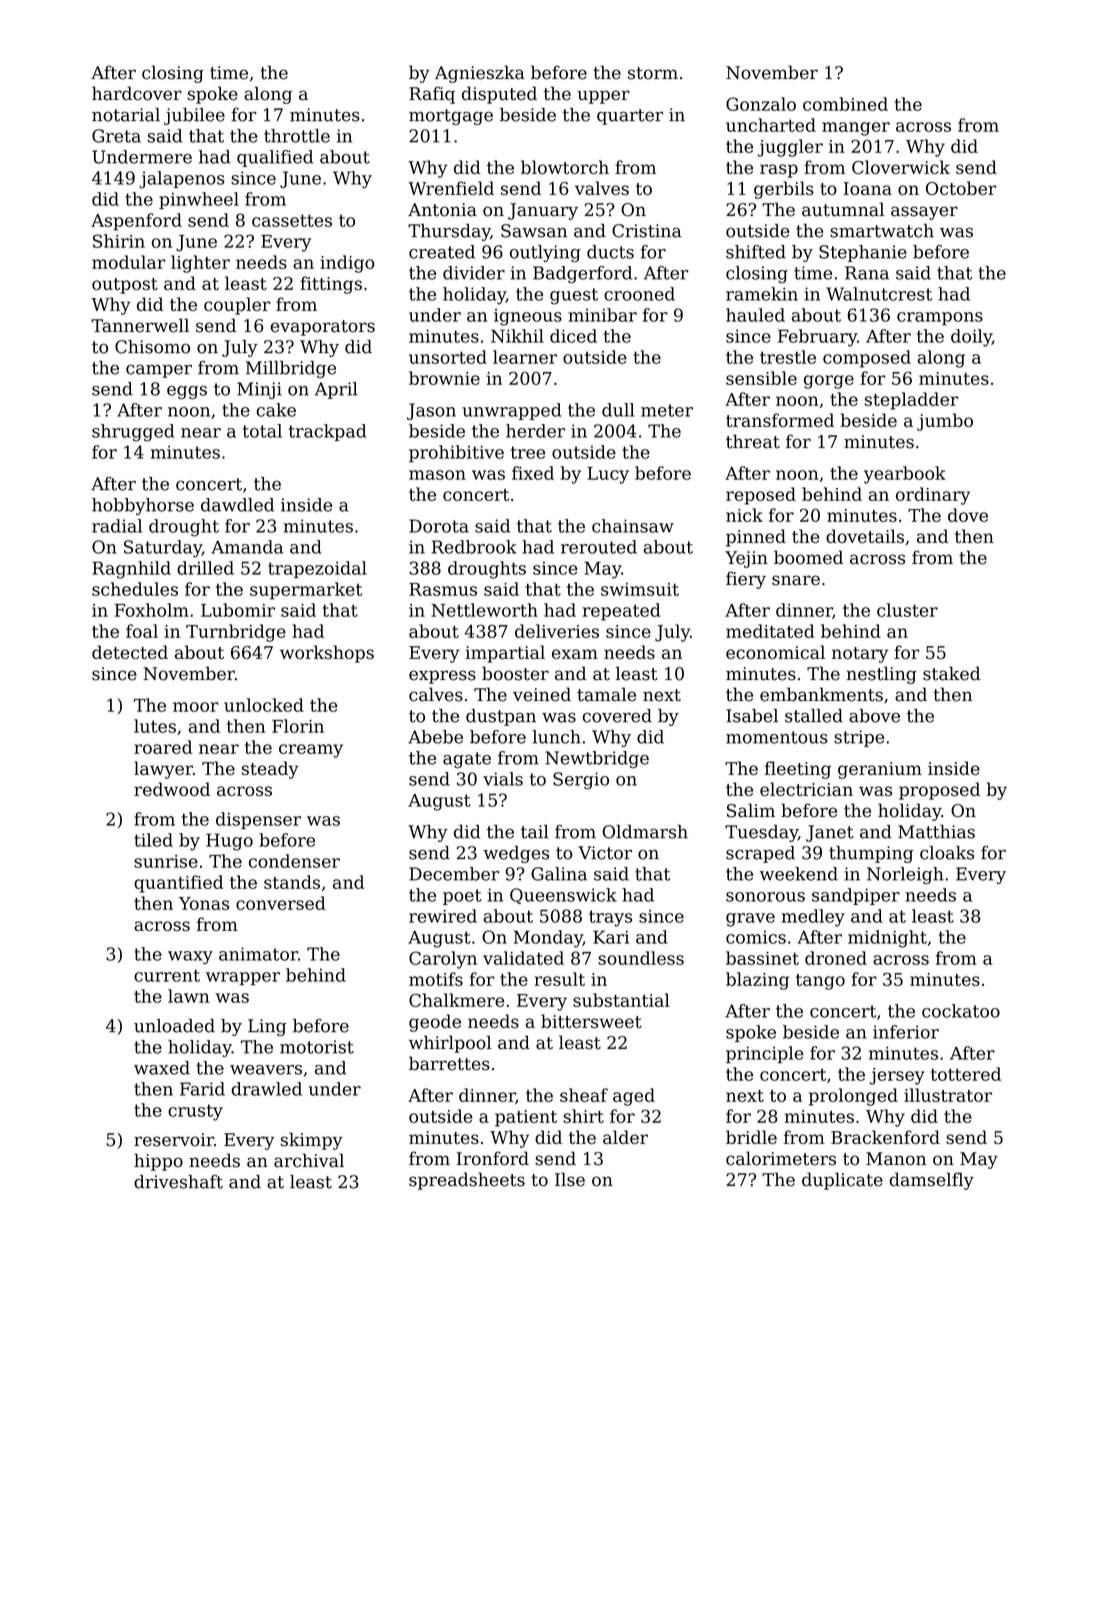  I want to click on storm, so click(653, 73).
